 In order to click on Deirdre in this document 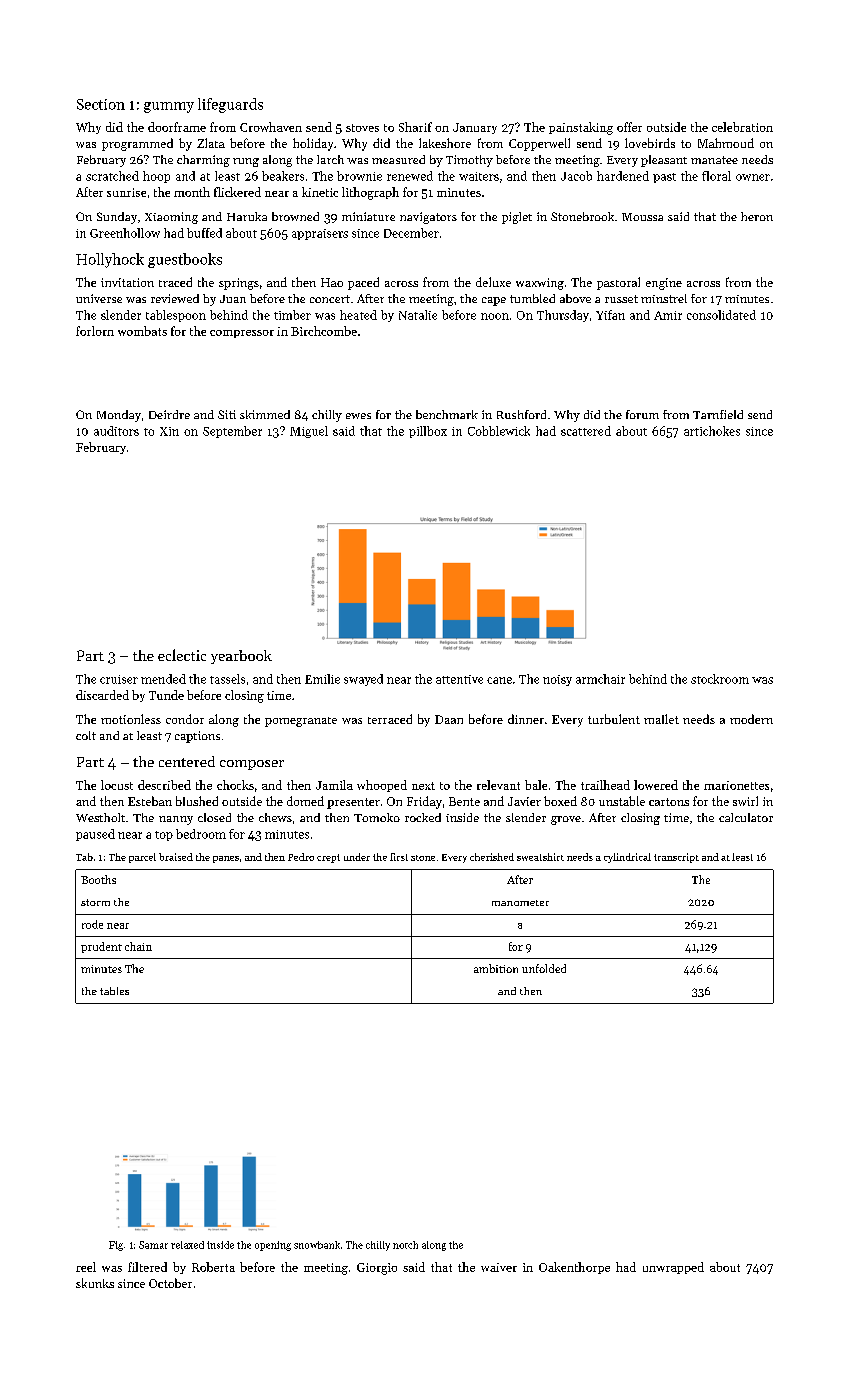, I will do `click(169, 414)`.
